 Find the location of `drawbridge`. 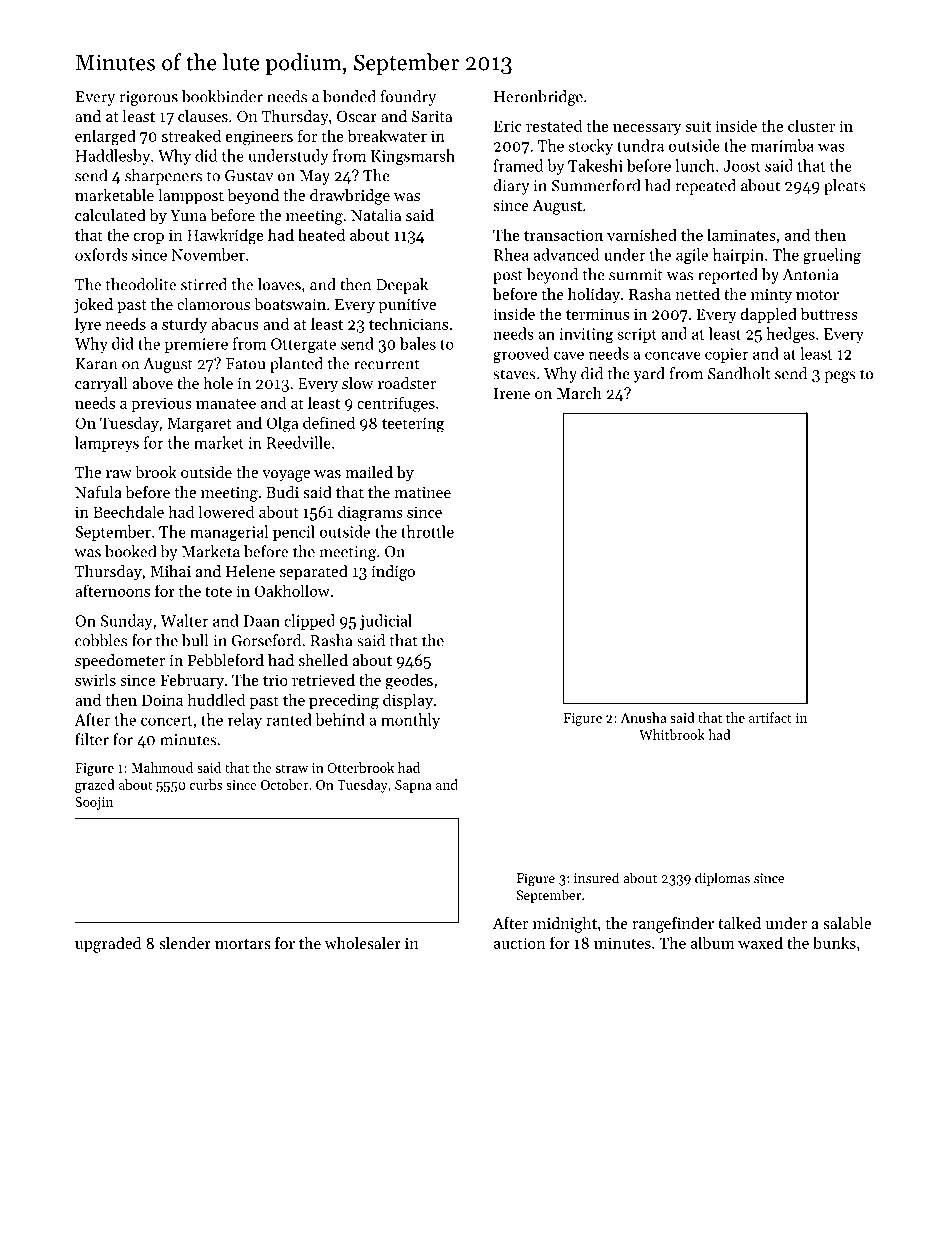

drawbridge is located at coordinates (350, 197).
